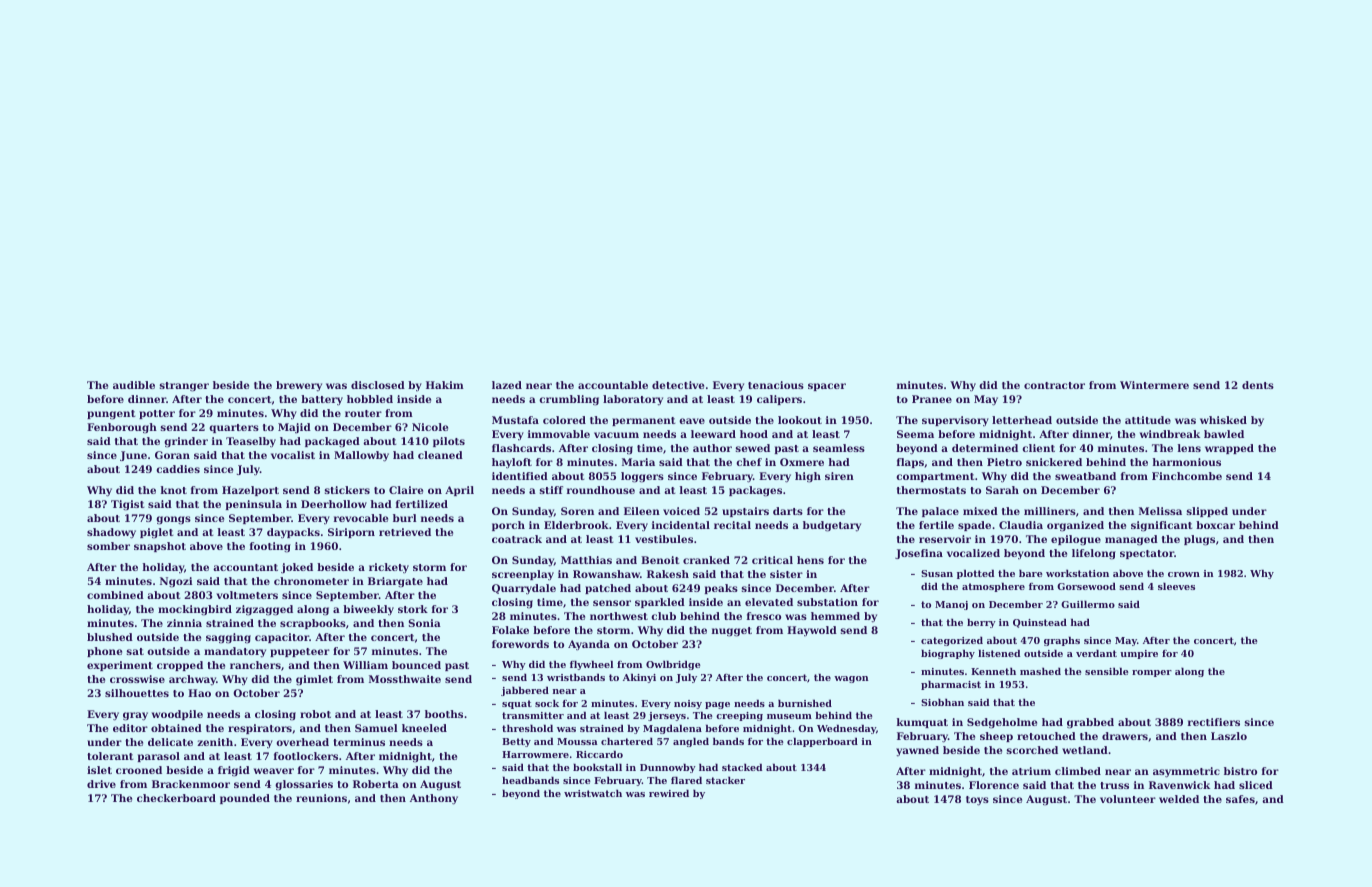  What do you see at coordinates (359, 742) in the screenshot?
I see `terminus` at bounding box center [359, 742].
